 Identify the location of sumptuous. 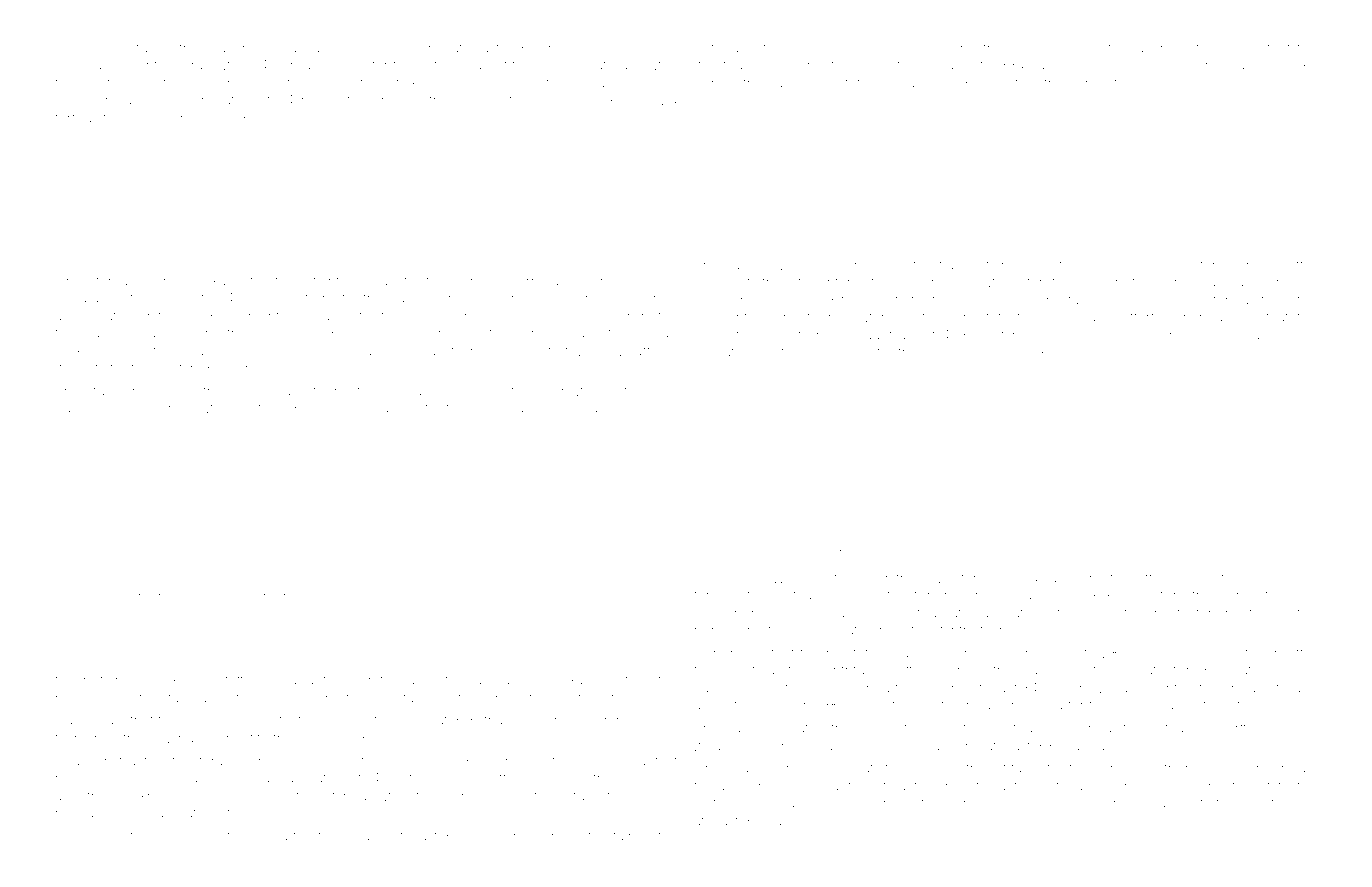
(135, 49).
